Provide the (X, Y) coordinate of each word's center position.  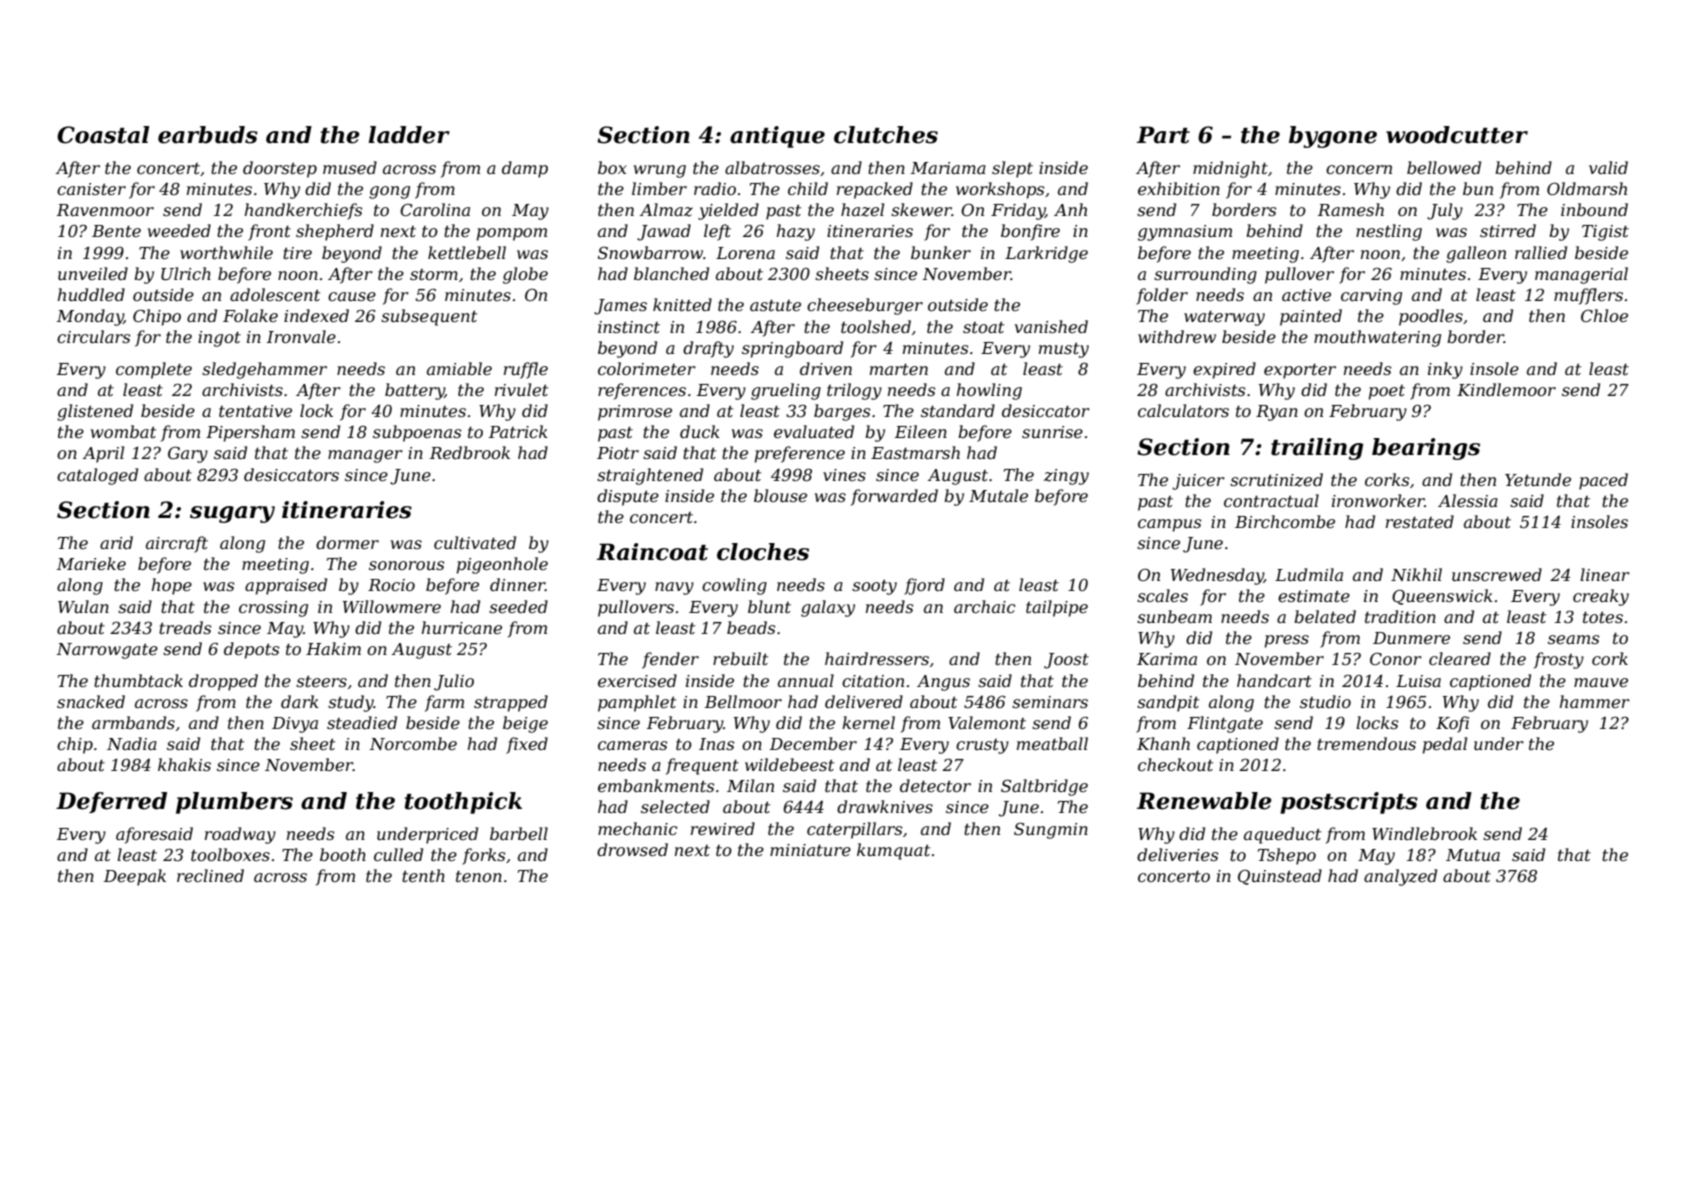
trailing (1317, 449)
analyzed (1400, 877)
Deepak (135, 877)
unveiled (93, 273)
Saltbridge (1044, 787)
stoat (983, 327)
